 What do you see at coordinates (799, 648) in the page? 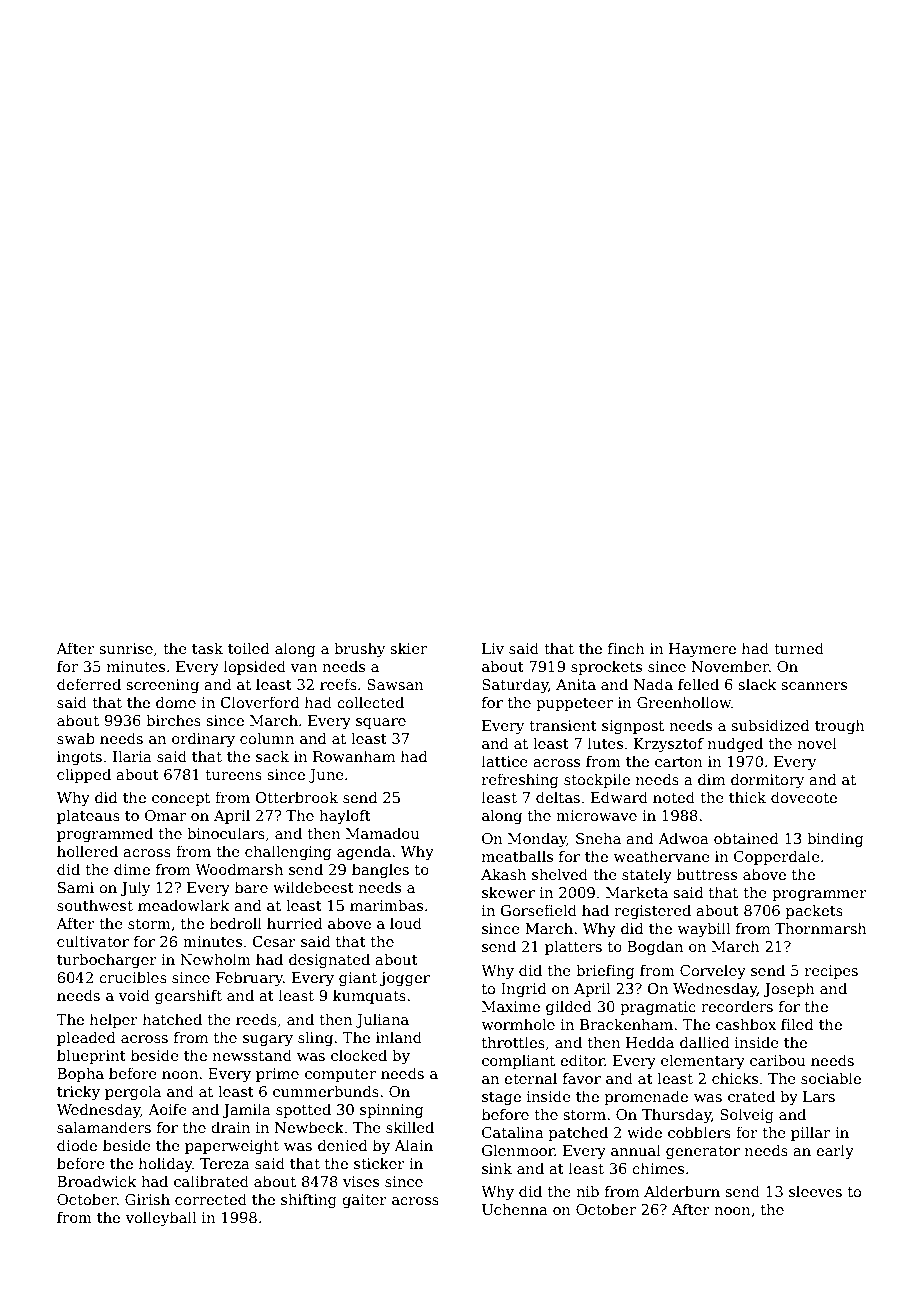
I see `turned` at bounding box center [799, 648].
